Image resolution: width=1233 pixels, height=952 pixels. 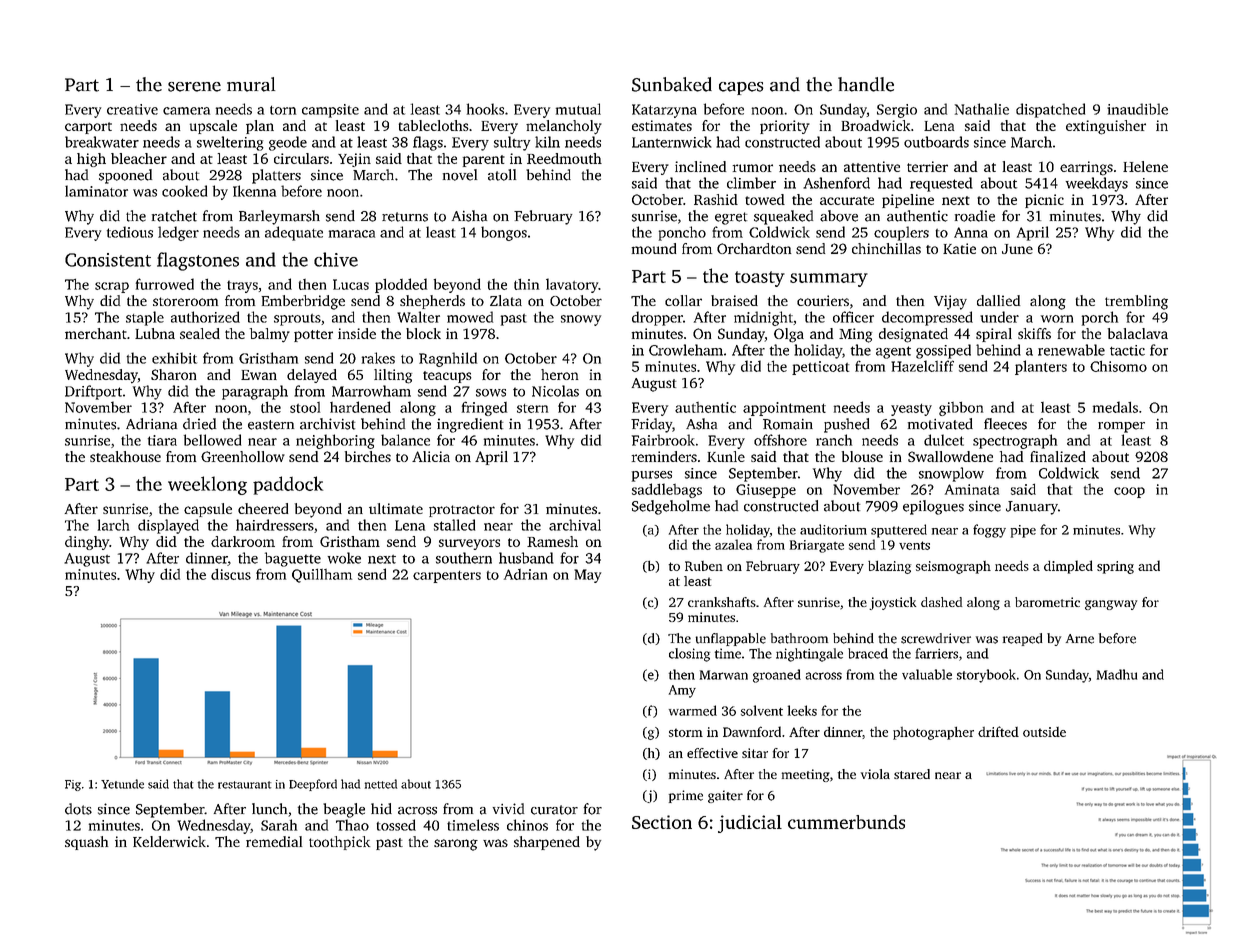 What do you see at coordinates (526, 284) in the screenshot?
I see `thin` at bounding box center [526, 284].
